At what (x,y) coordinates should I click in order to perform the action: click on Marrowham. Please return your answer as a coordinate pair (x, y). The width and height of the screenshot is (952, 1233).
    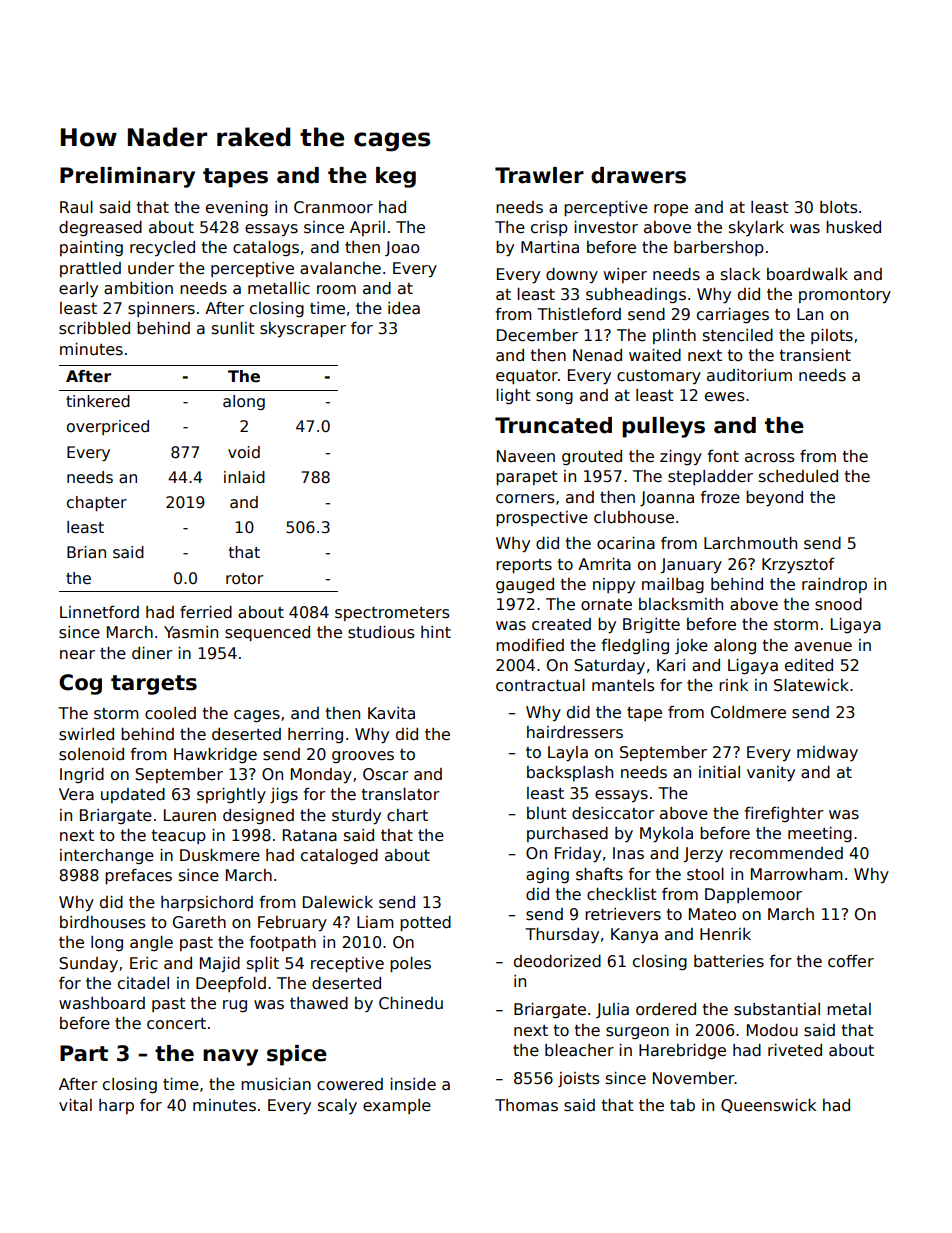
    Looking at the image, I should click on (797, 874).
